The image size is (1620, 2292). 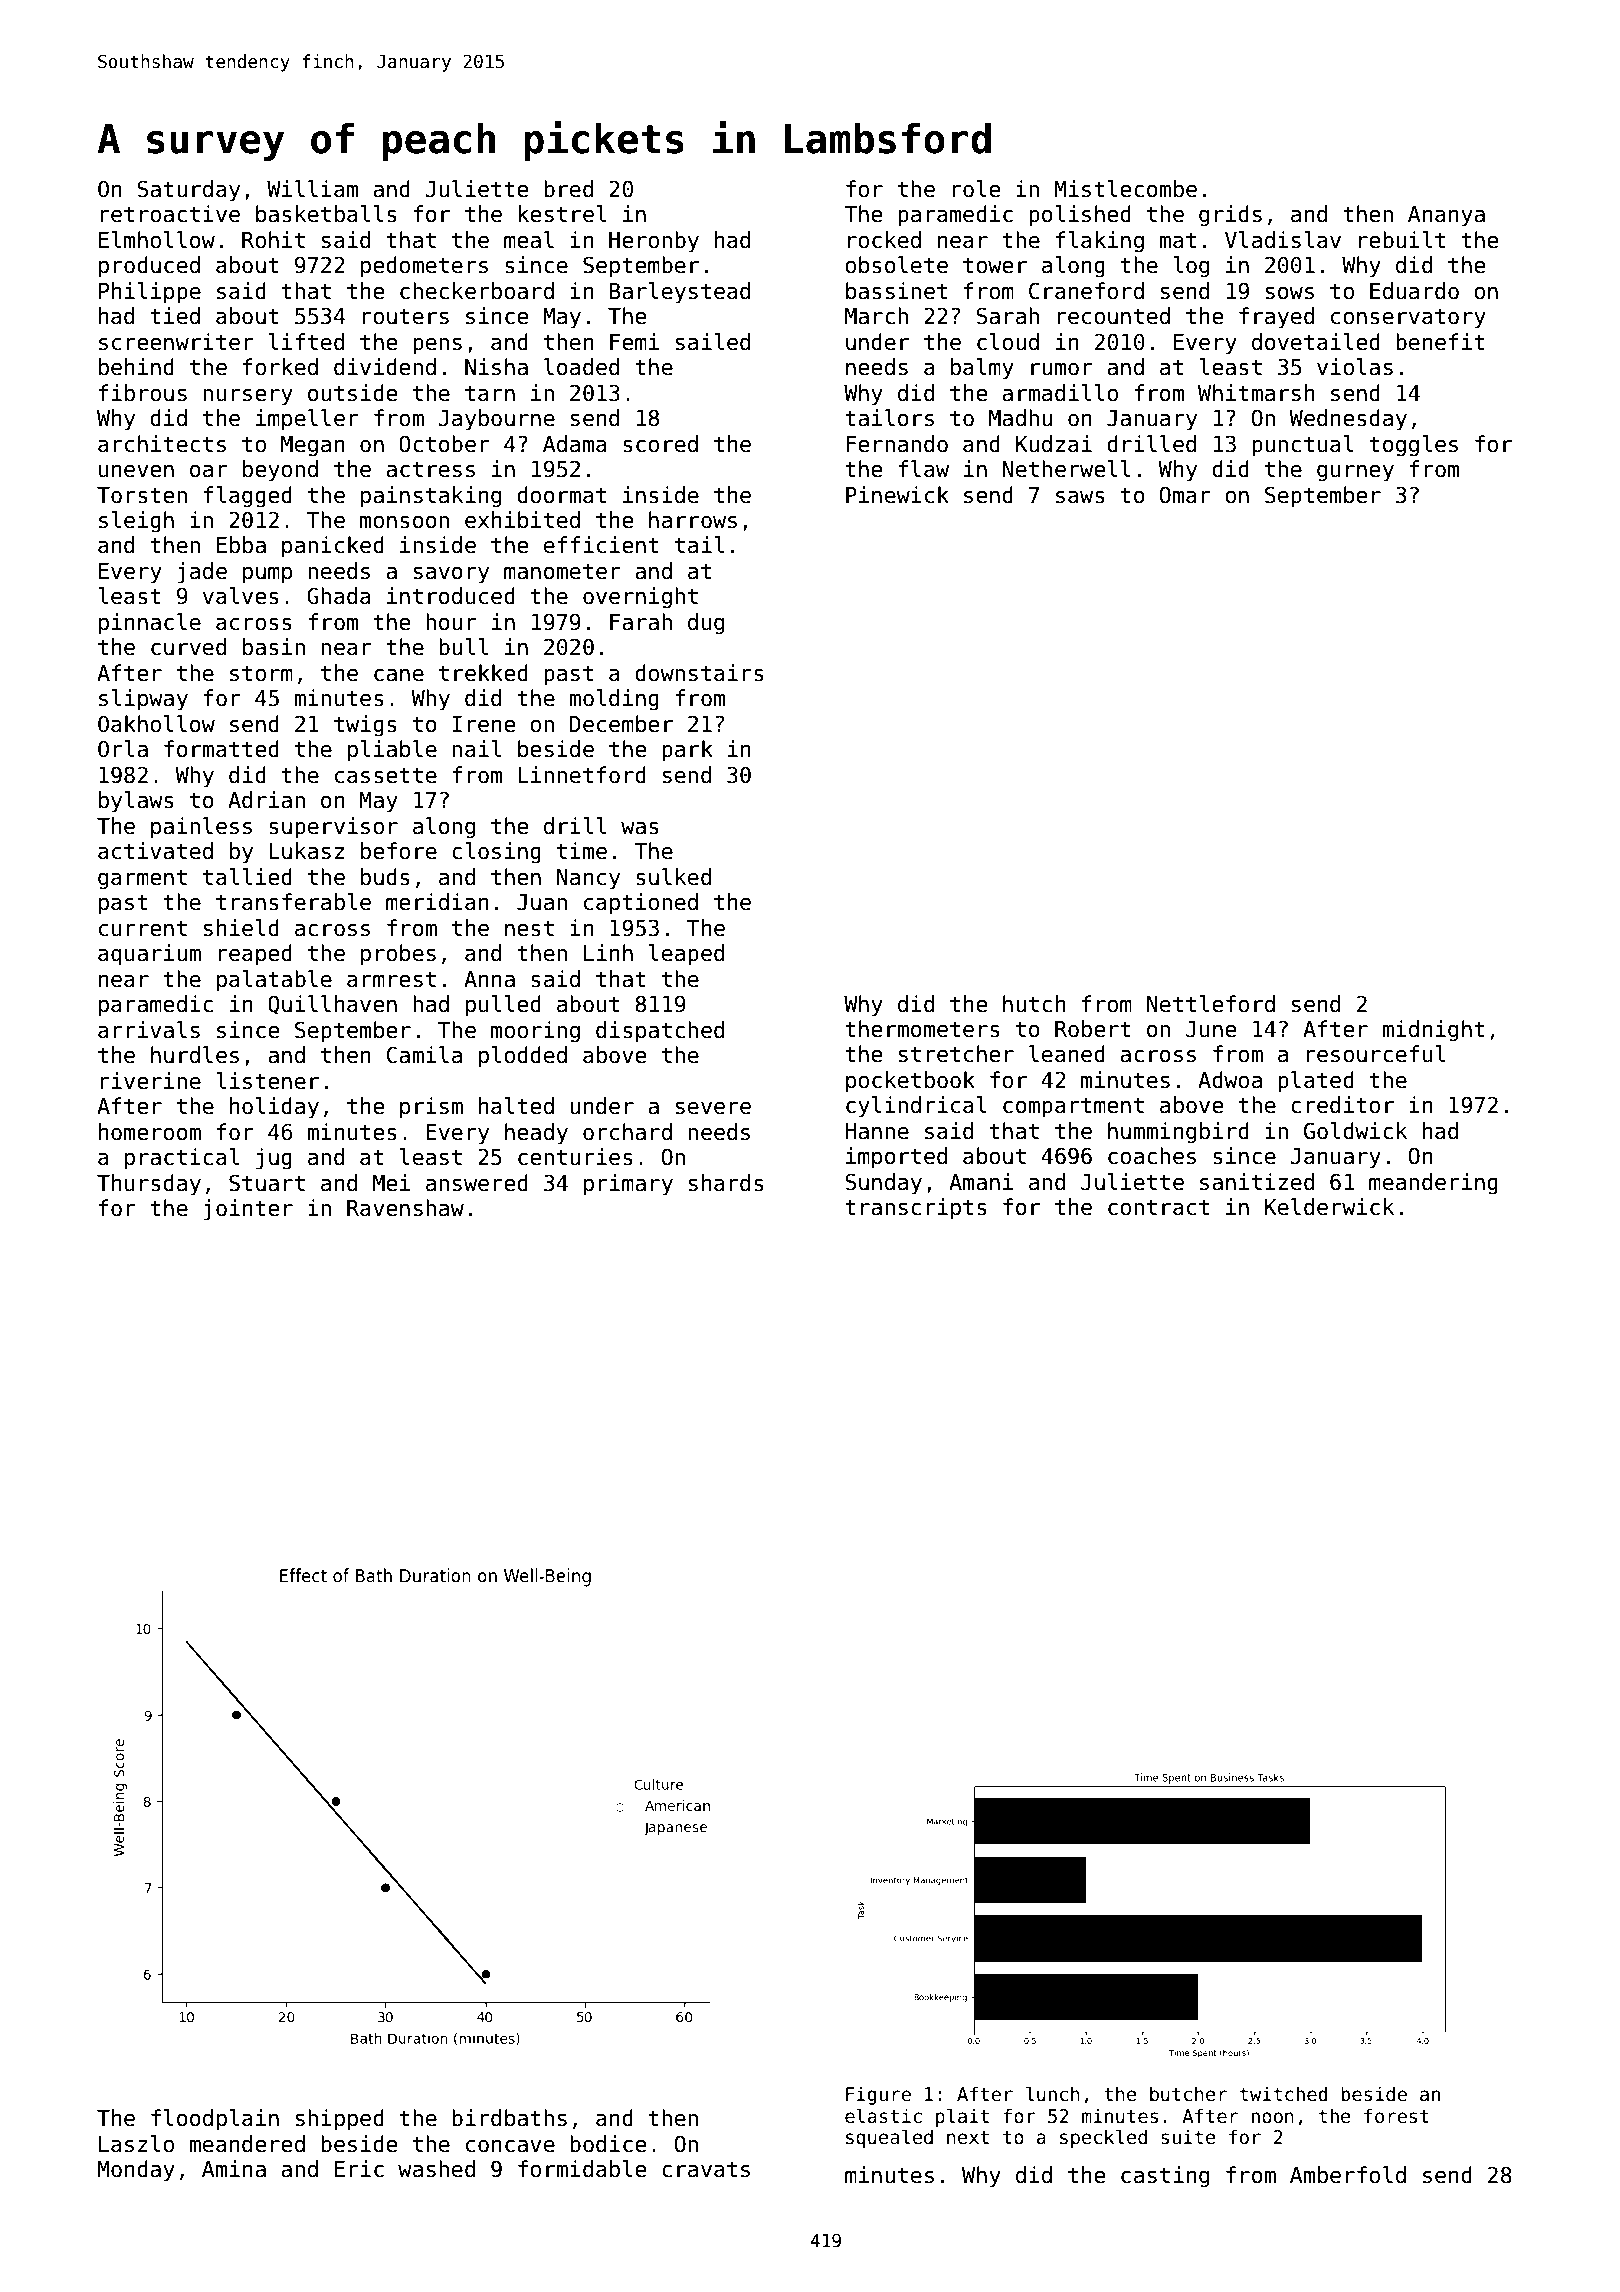 I want to click on casting, so click(x=1165, y=2177).
